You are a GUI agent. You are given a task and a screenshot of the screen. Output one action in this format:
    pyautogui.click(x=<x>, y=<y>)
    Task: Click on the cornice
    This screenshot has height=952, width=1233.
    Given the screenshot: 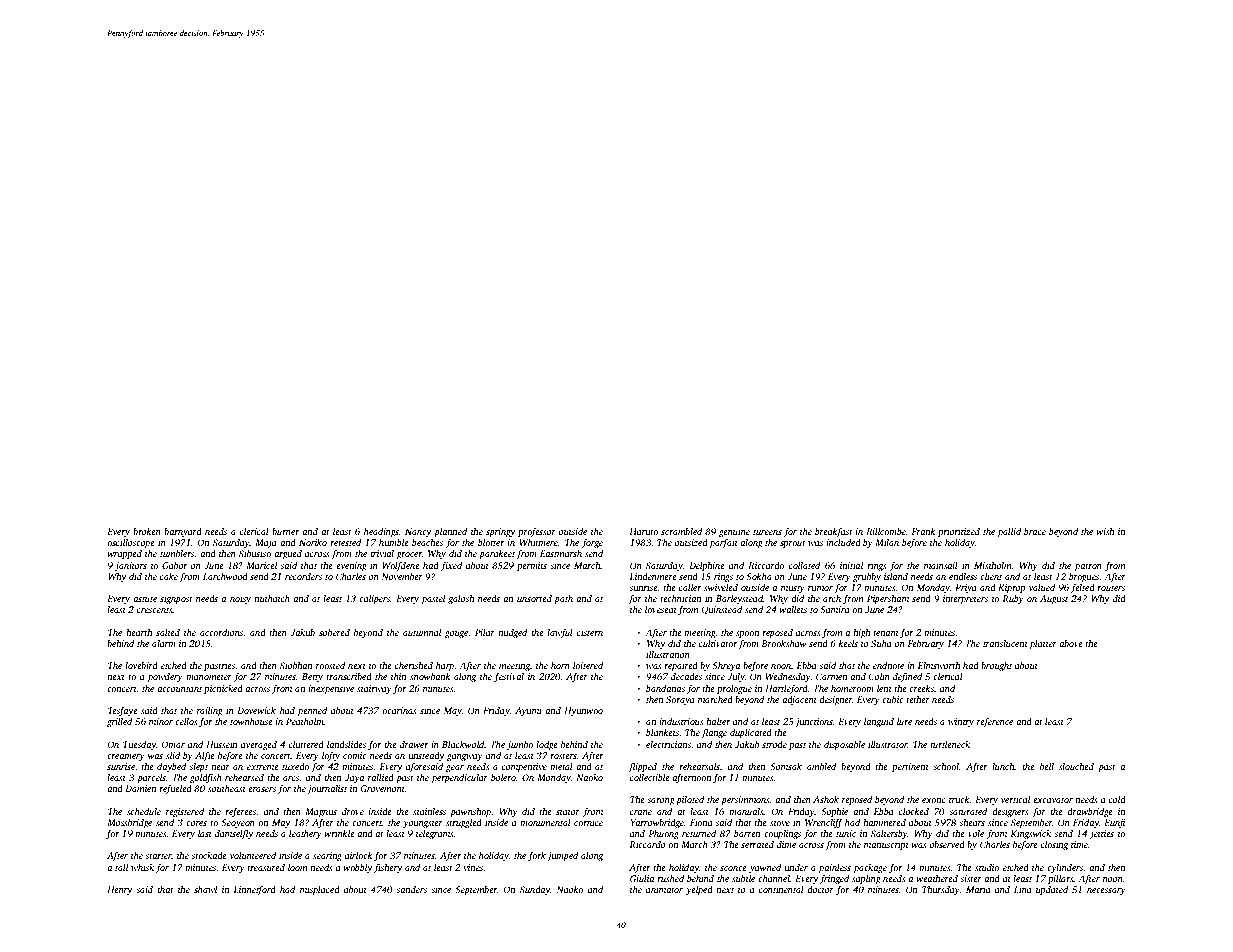 What is the action you would take?
    pyautogui.click(x=588, y=822)
